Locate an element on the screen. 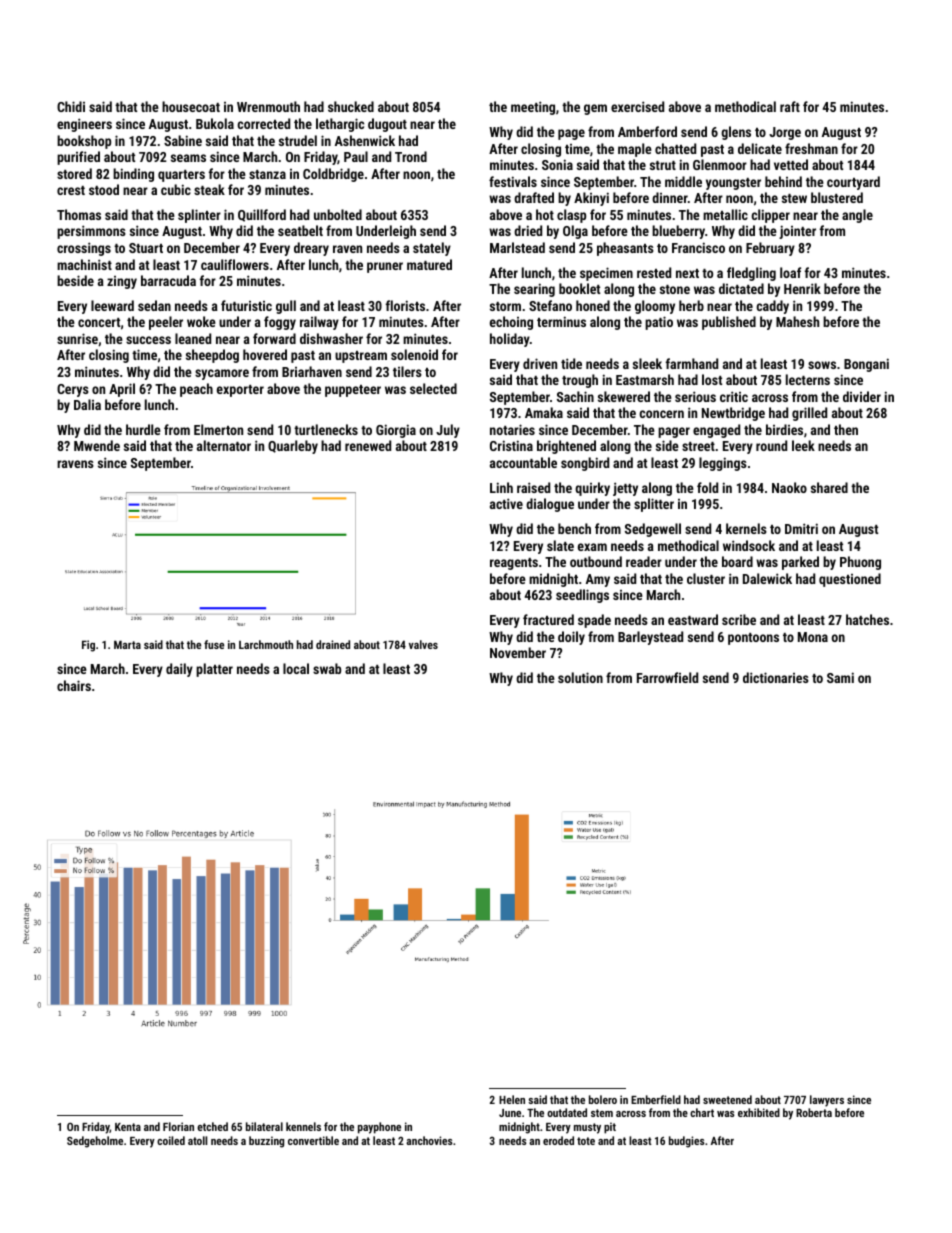  renewed is located at coordinates (368, 445).
